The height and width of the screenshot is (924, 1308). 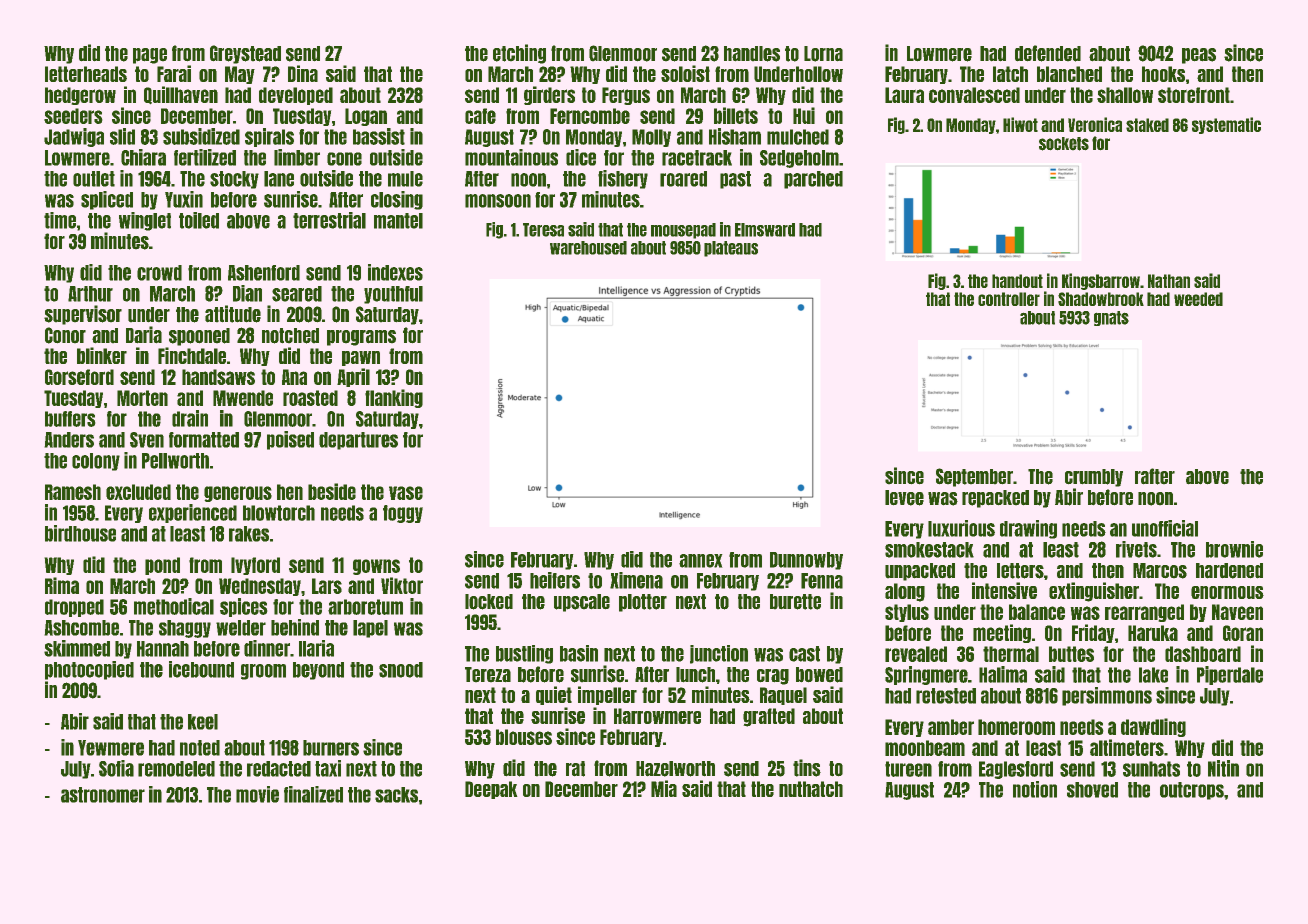 I want to click on buttes, so click(x=1071, y=654).
